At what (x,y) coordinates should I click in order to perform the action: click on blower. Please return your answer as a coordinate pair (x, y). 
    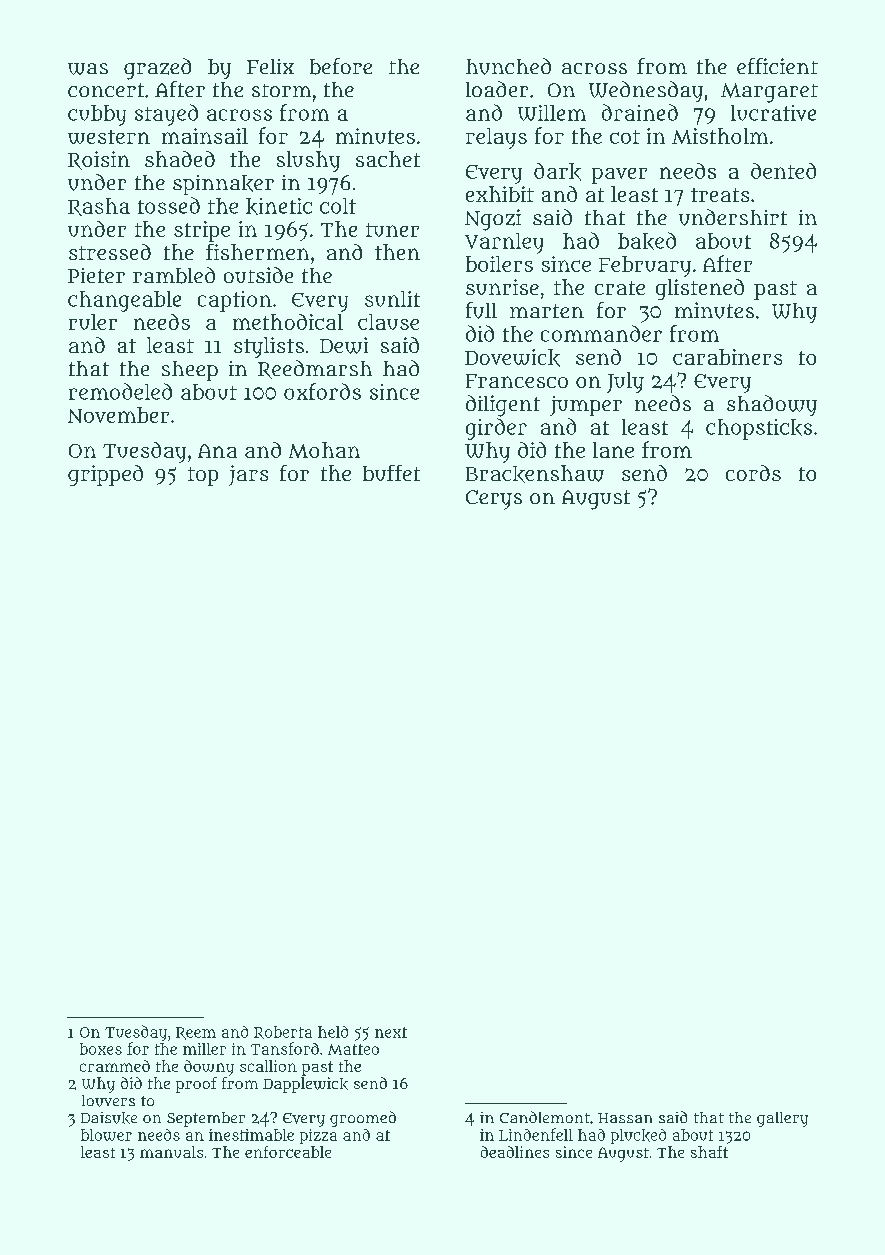
    Looking at the image, I should click on (106, 1135).
